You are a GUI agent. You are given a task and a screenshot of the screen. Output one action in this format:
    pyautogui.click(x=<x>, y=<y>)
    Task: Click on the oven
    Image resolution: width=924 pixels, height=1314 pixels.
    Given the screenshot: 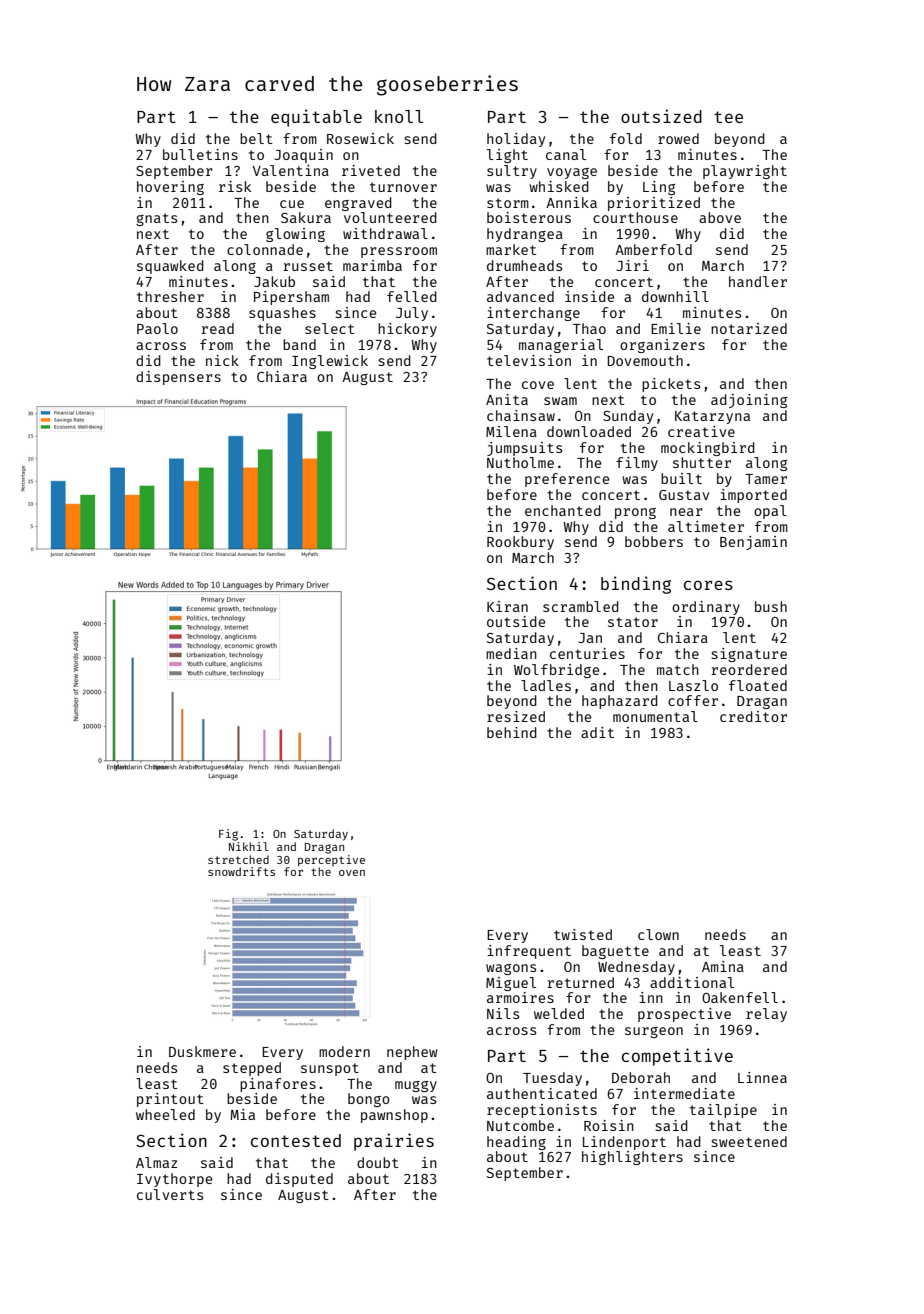 What is the action you would take?
    pyautogui.click(x=352, y=873)
